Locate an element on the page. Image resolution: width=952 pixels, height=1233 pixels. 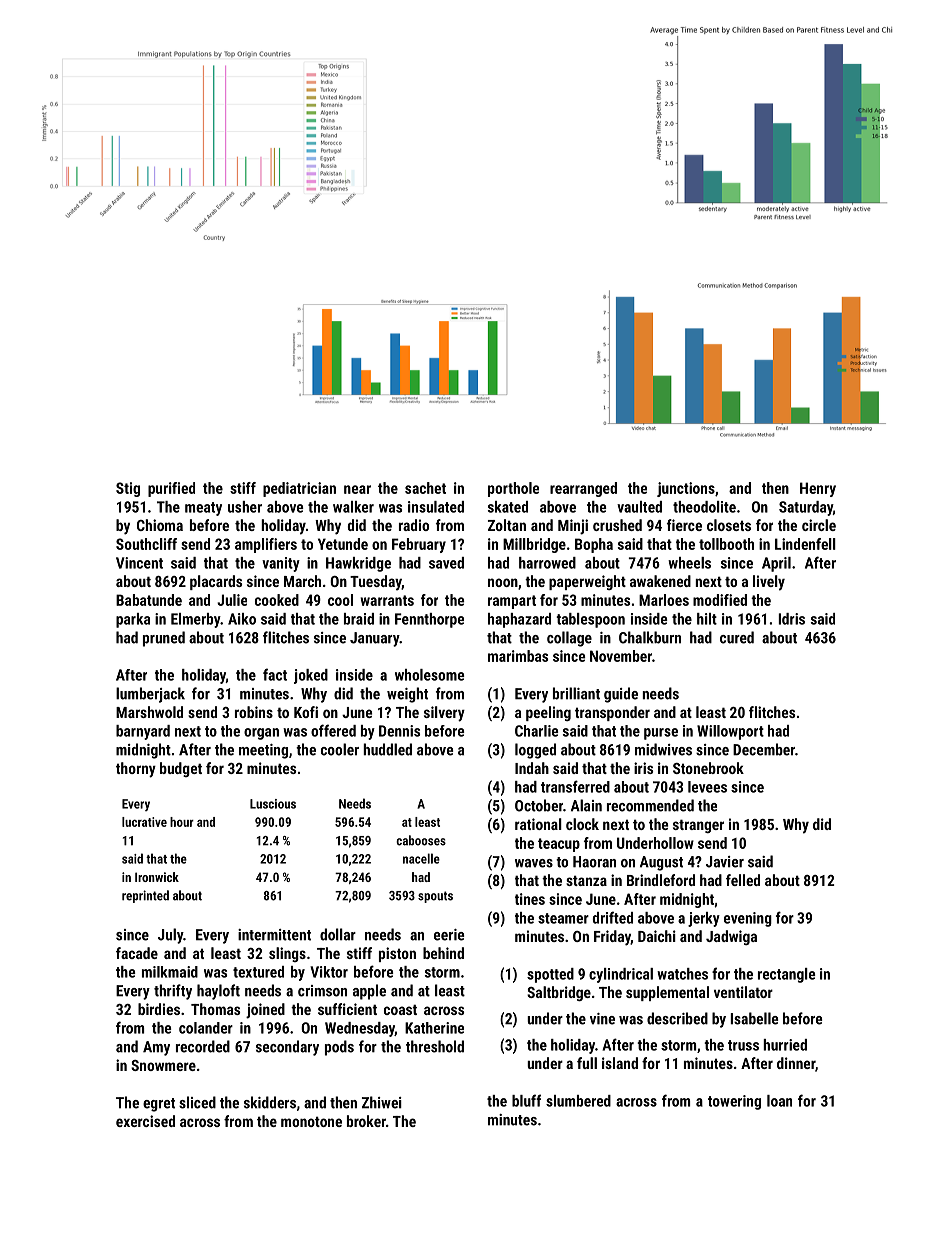
sliced is located at coordinates (197, 1102).
